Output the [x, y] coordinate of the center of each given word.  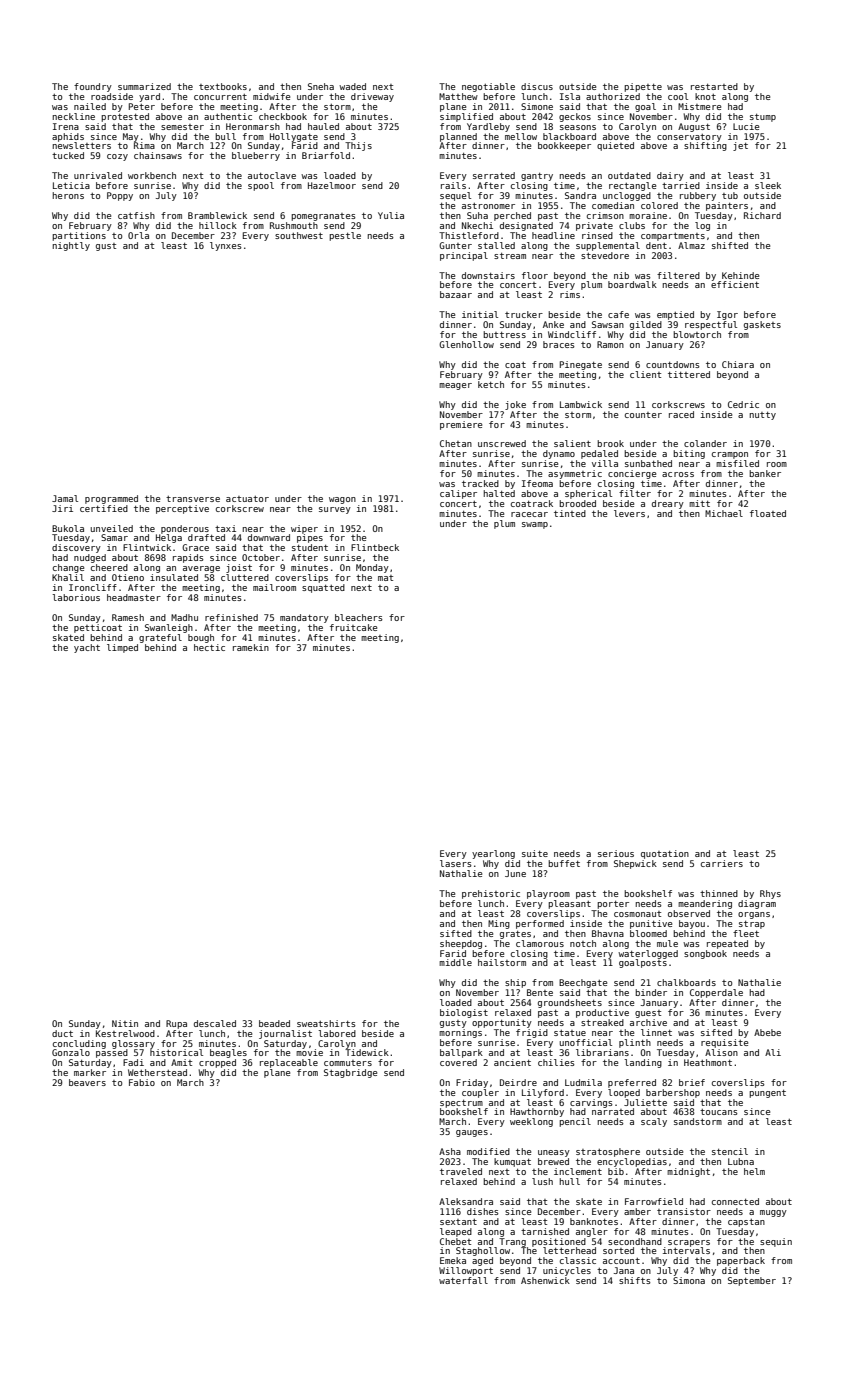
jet [740, 146]
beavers [87, 1082]
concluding [79, 1044]
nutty [763, 416]
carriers [722, 863]
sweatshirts [326, 1023]
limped [122, 648]
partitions [79, 236]
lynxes [226, 246]
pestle [345, 236]
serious [616, 853]
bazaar [456, 294]
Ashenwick [545, 1280]
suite [535, 853]
